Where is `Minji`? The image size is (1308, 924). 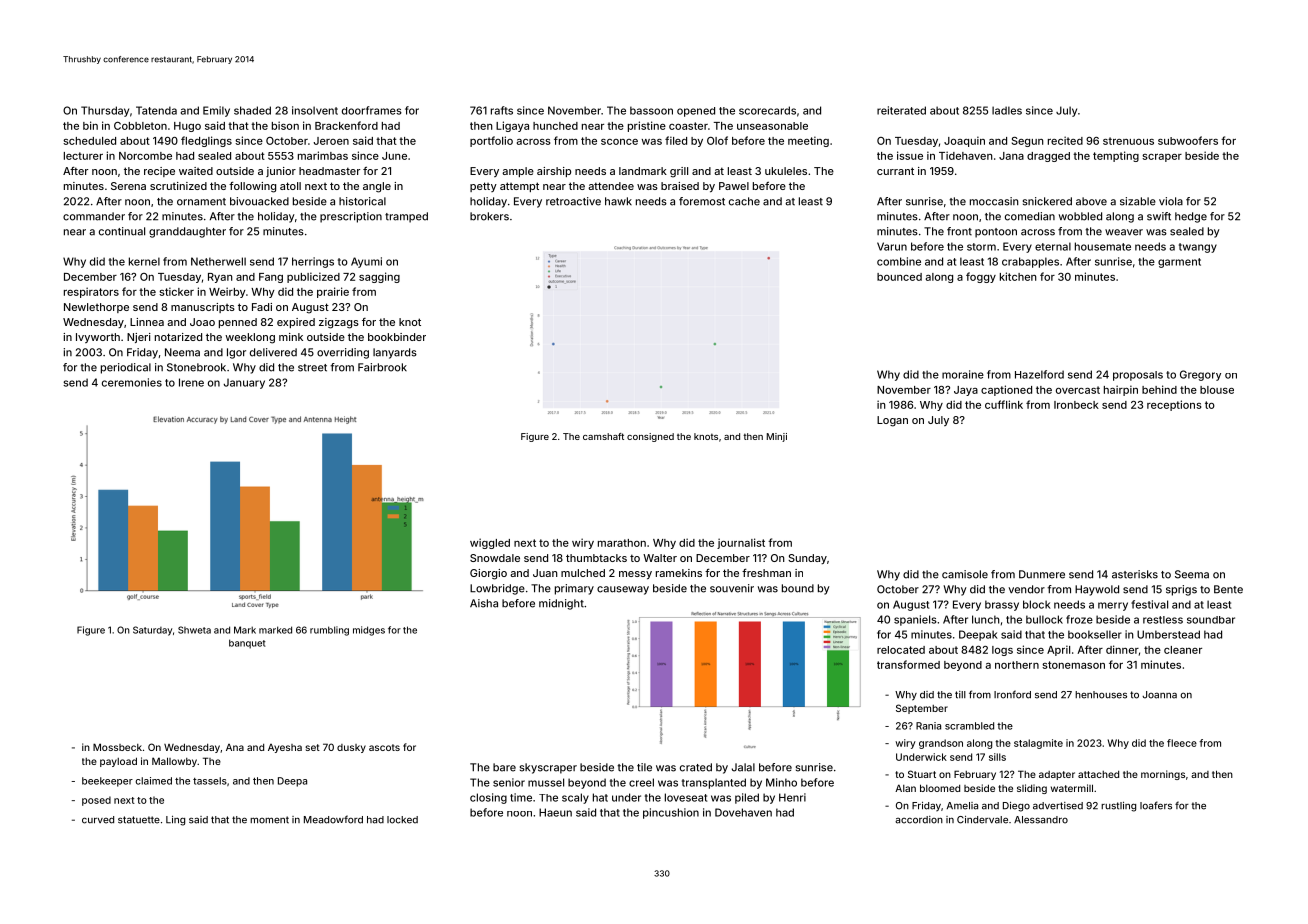 Minji is located at coordinates (777, 437).
